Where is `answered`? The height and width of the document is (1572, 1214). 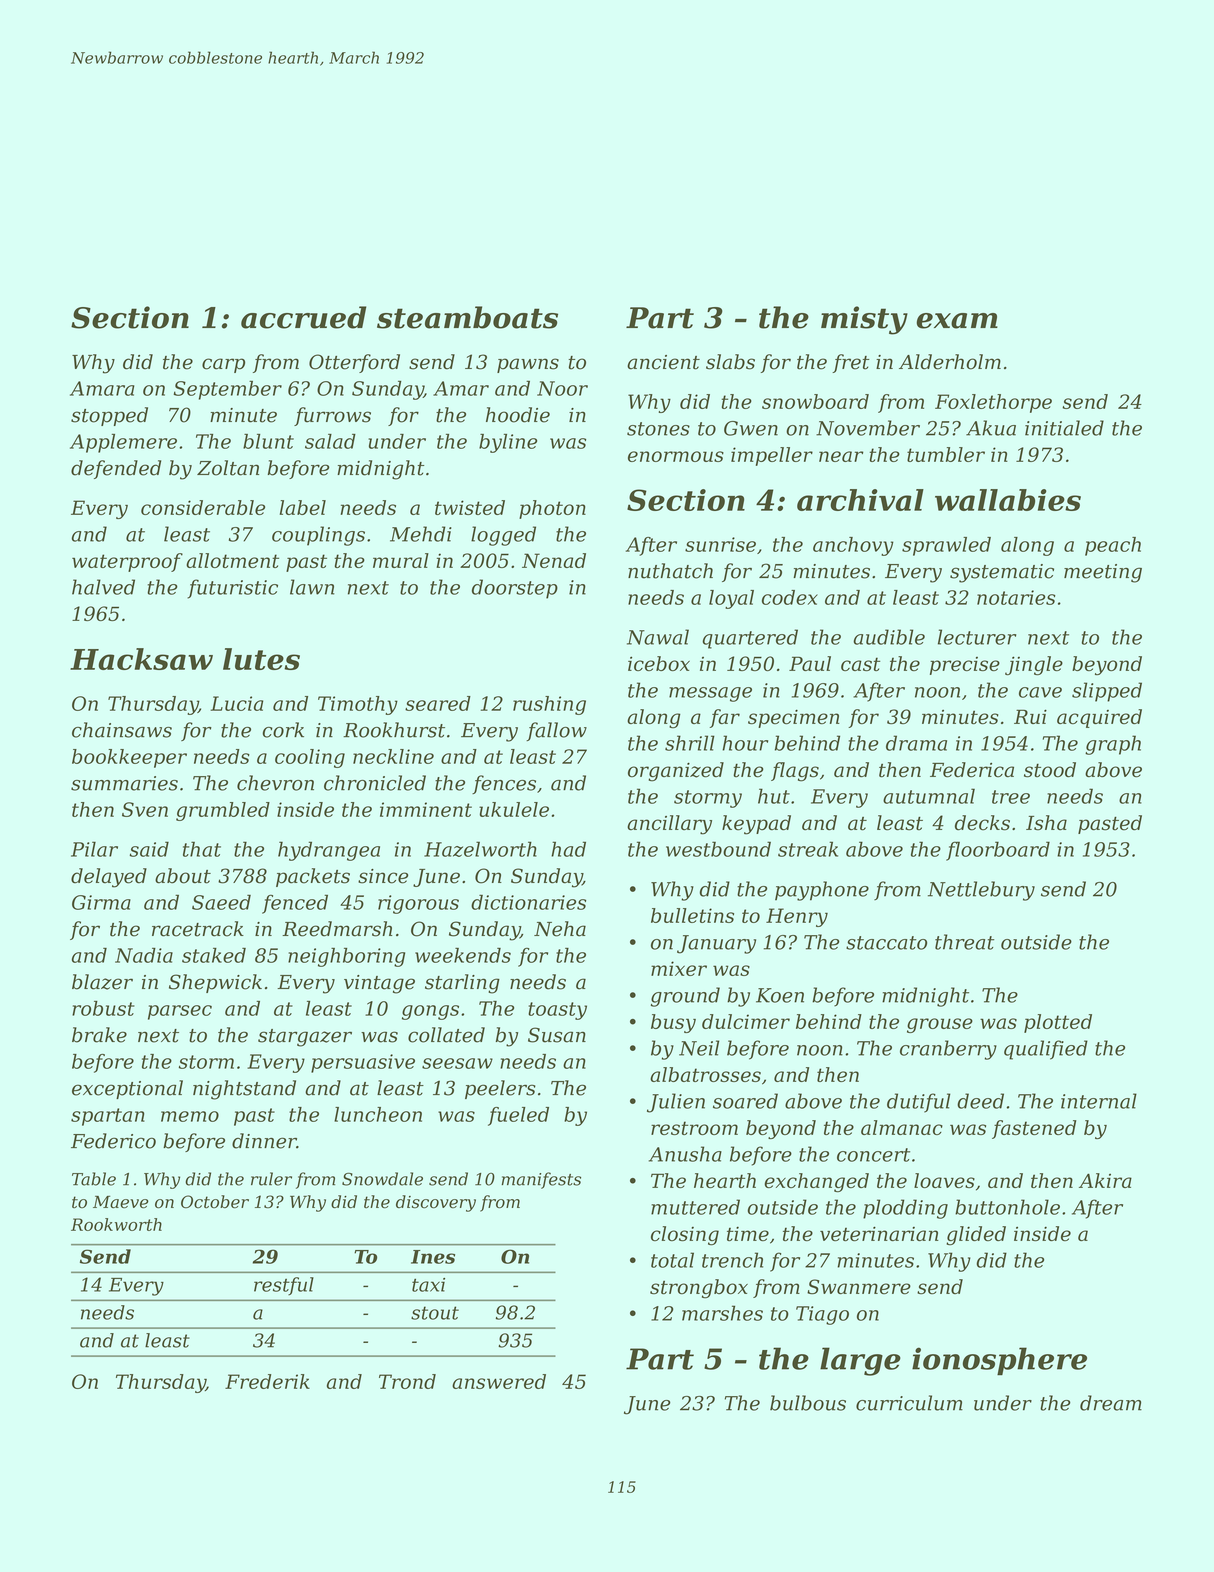 answered is located at coordinates (499, 1381).
